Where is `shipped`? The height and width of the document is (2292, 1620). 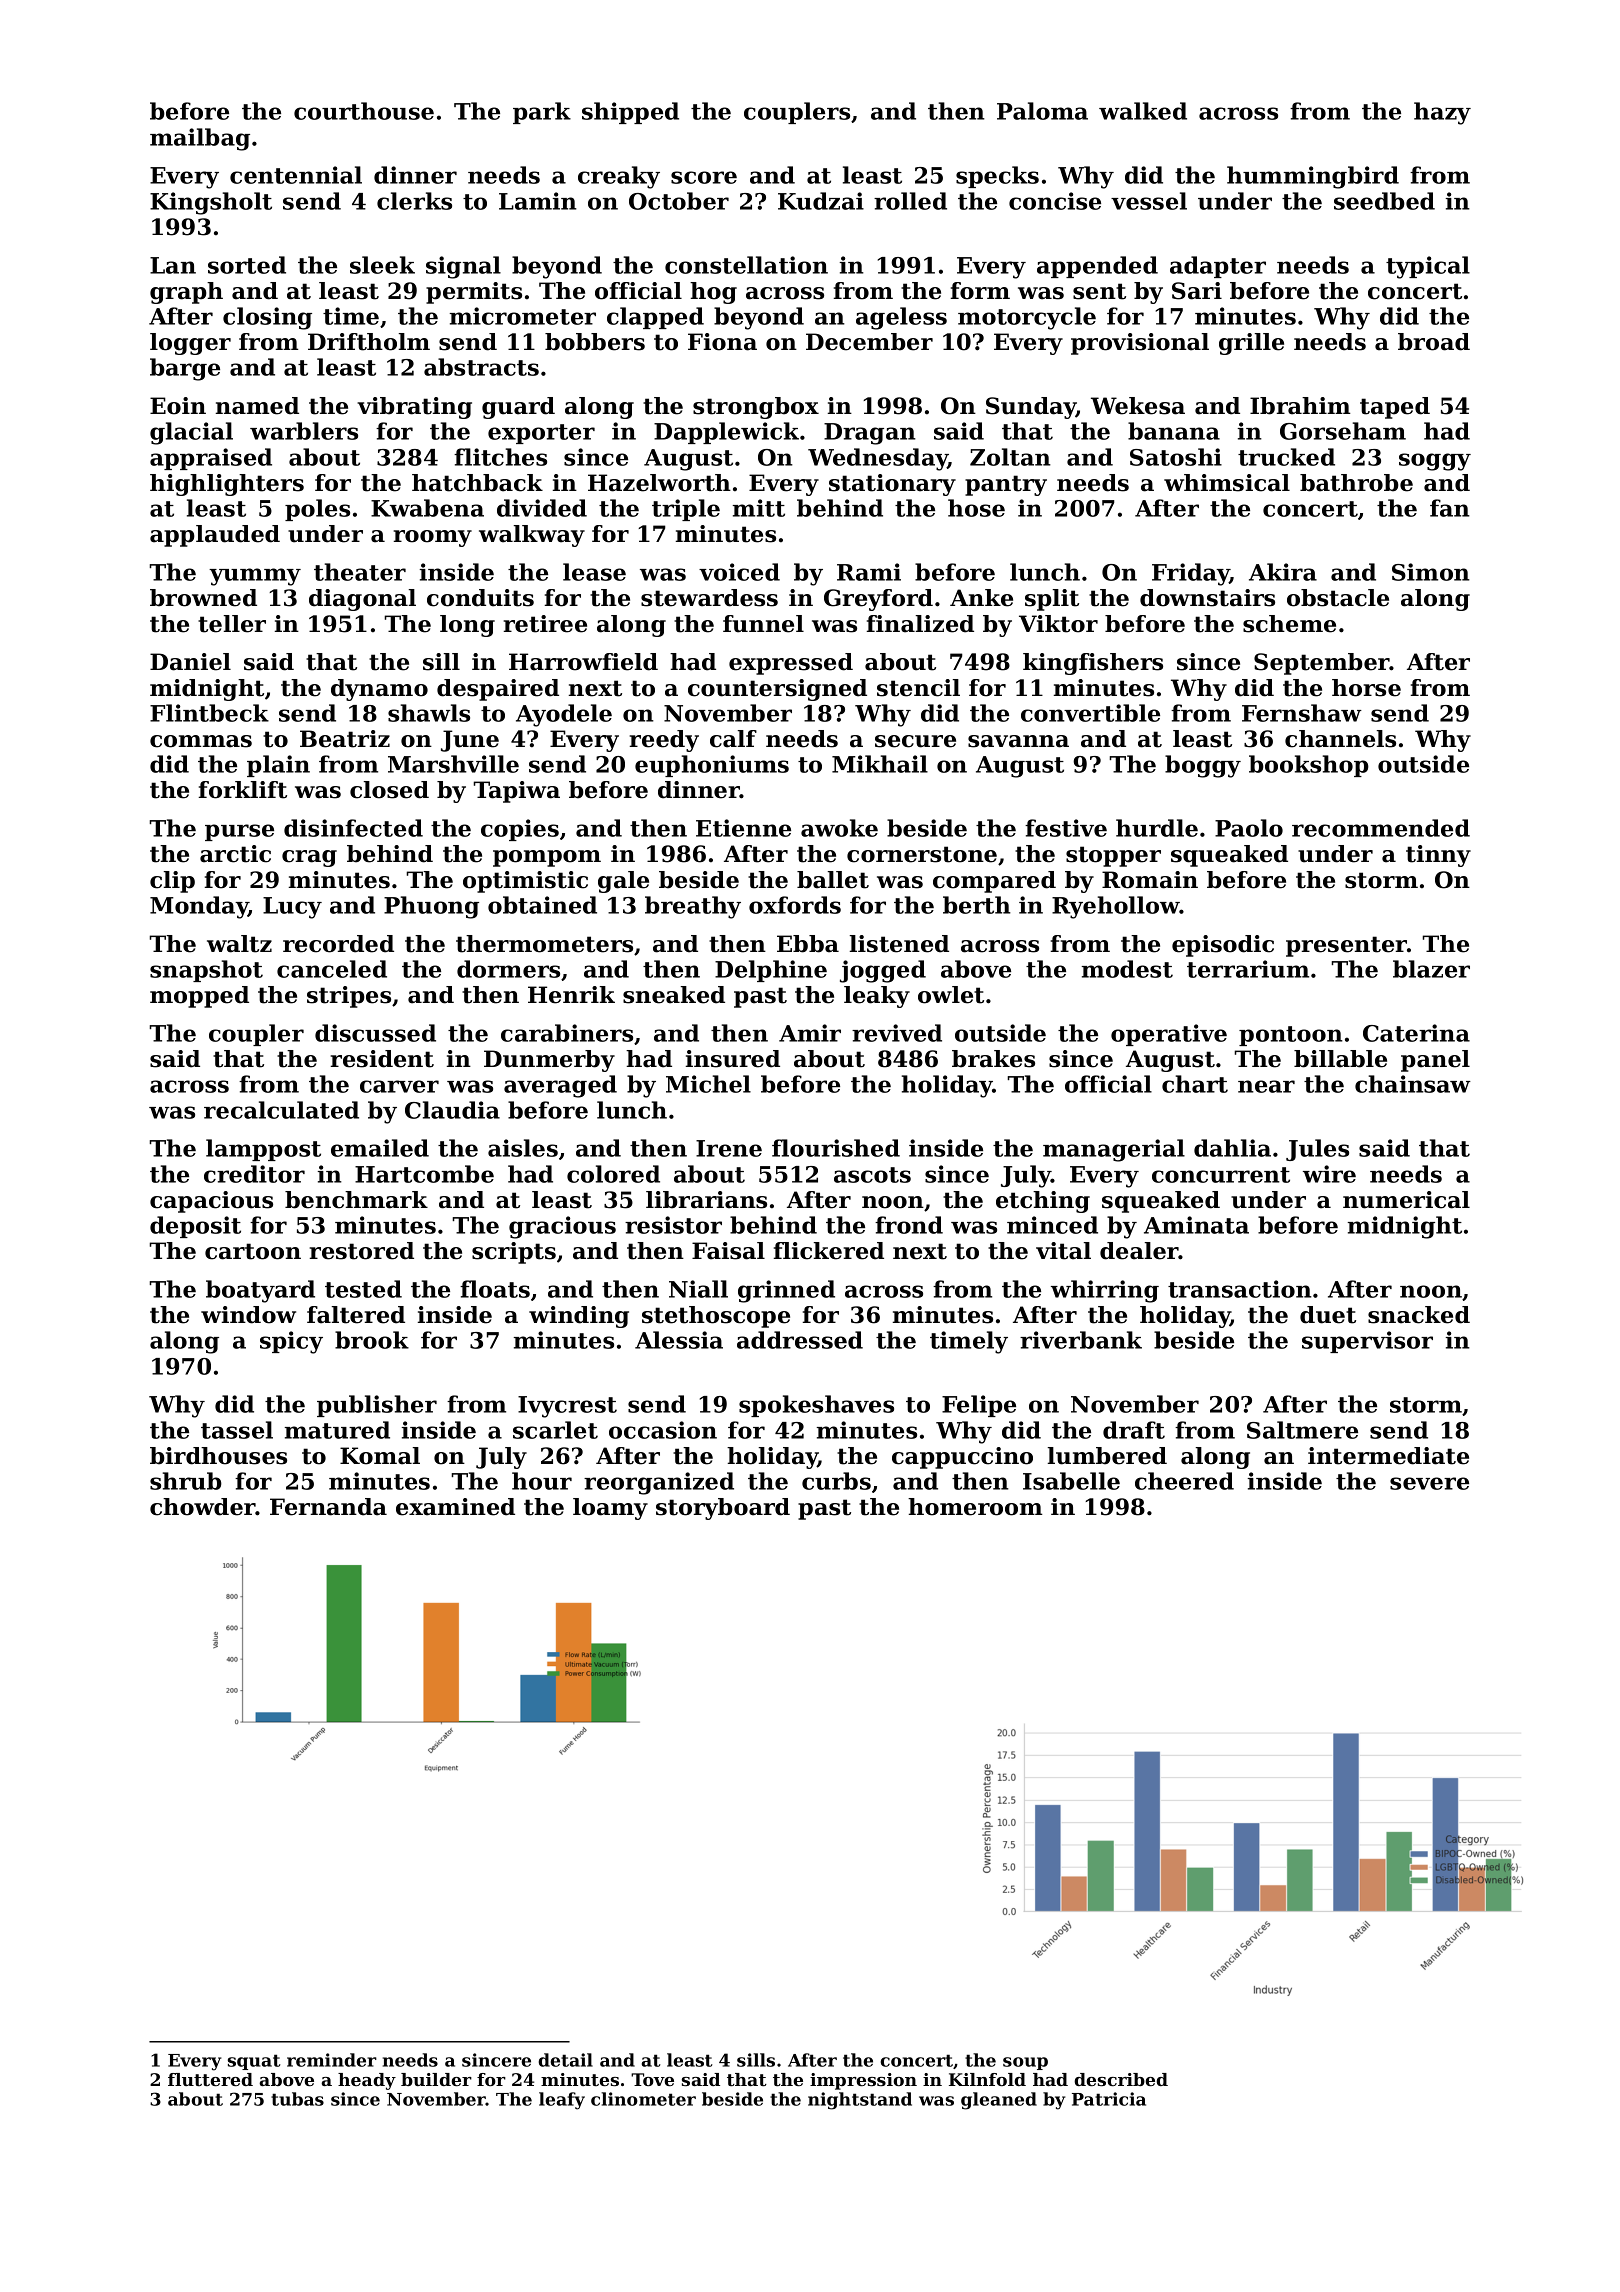 shipped is located at coordinates (630, 113).
